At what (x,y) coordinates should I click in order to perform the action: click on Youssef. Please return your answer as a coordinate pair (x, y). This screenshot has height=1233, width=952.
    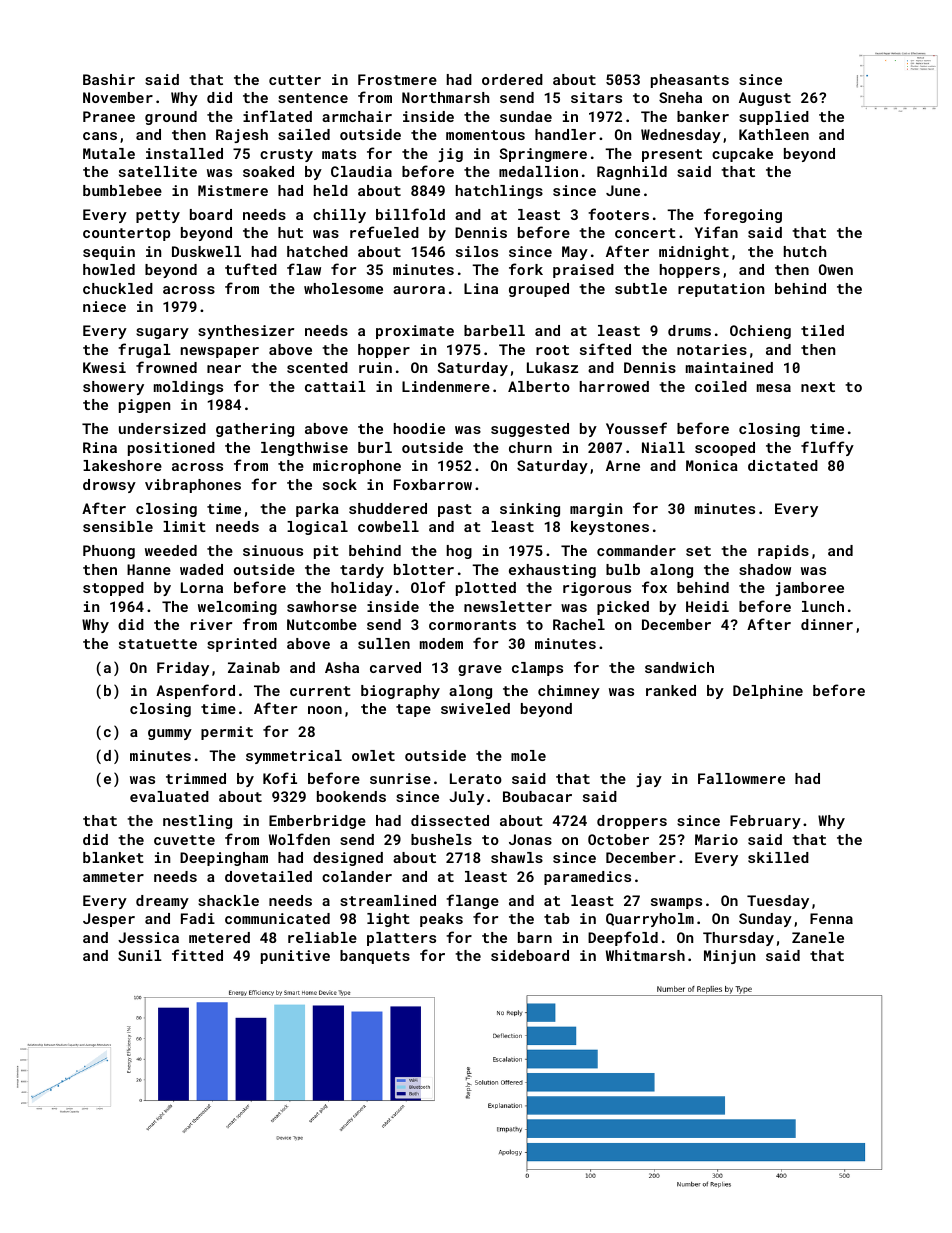
    Looking at the image, I should click on (636, 428).
